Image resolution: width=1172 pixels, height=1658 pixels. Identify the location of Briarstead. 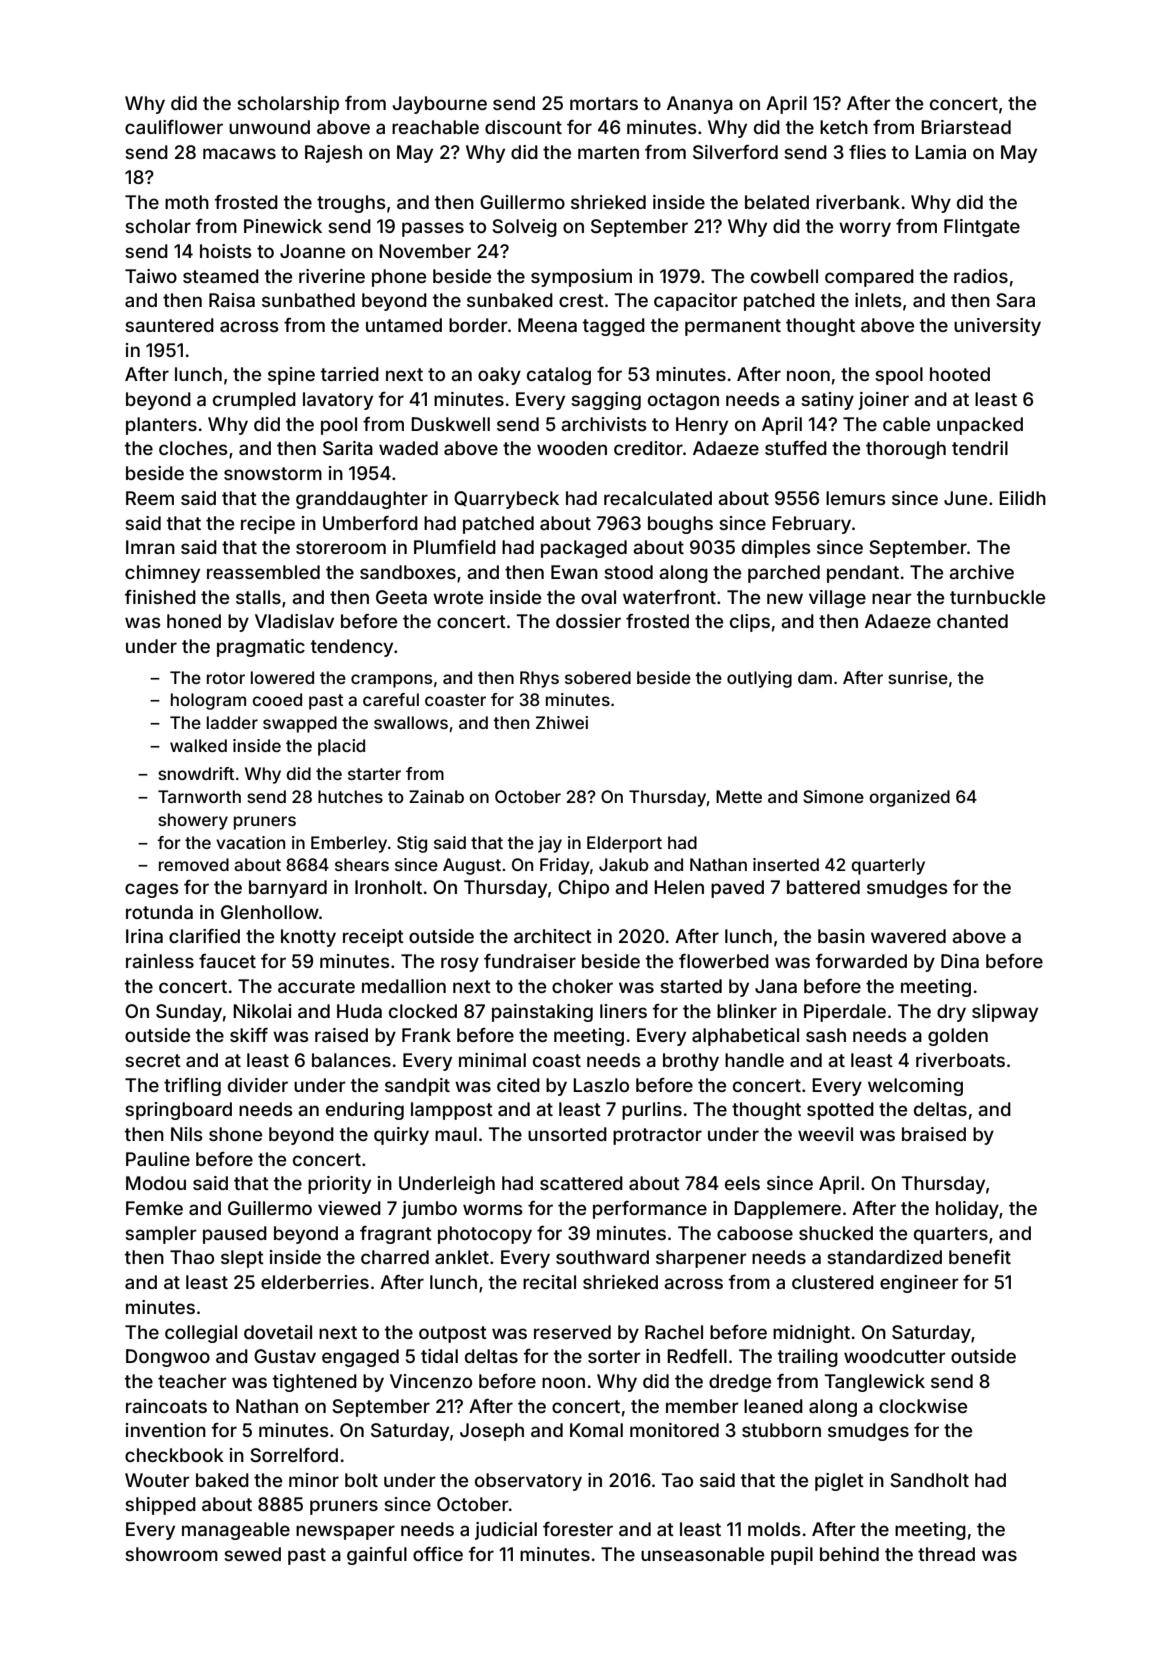
(966, 127).
